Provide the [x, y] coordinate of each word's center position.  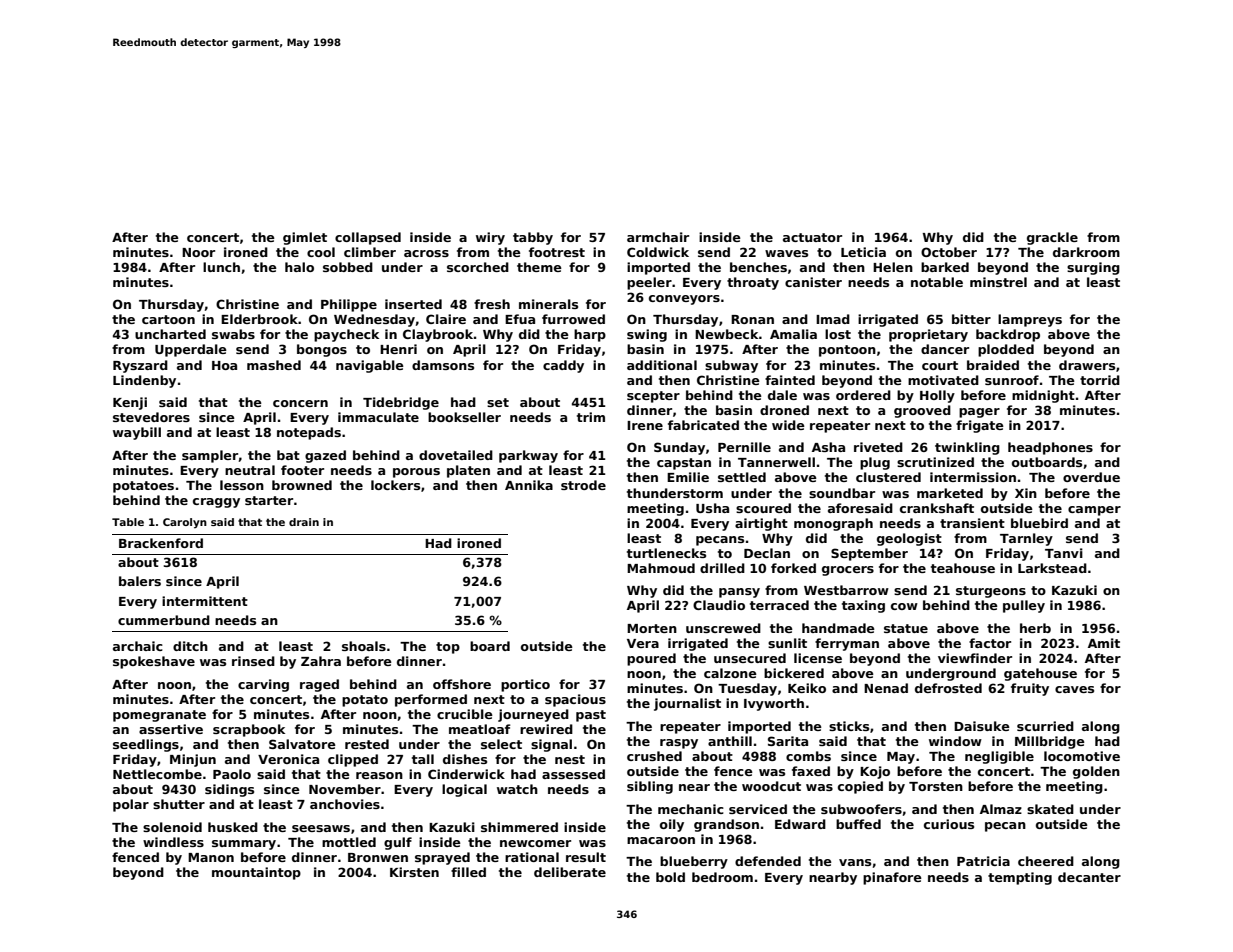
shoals [364, 646]
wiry [490, 238]
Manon [211, 857]
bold [670, 877]
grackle [1052, 238]
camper [1094, 511]
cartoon [168, 319]
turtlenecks [666, 553]
